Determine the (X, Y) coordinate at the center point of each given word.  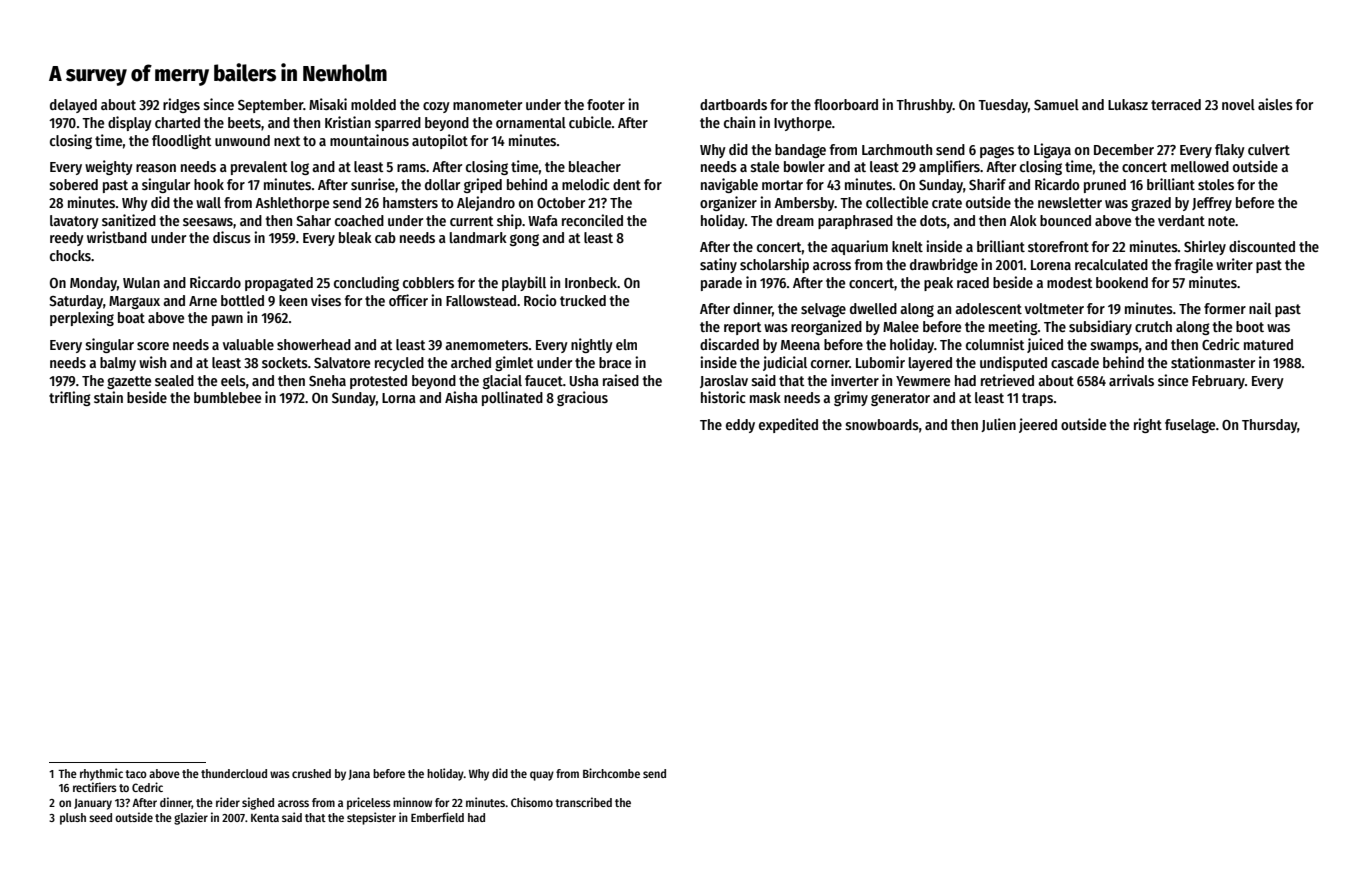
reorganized (826, 327)
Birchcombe (611, 773)
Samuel (1056, 104)
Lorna (399, 398)
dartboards (733, 104)
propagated (279, 284)
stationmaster (1213, 362)
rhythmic (101, 774)
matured (1268, 344)
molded (373, 104)
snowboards (882, 424)
